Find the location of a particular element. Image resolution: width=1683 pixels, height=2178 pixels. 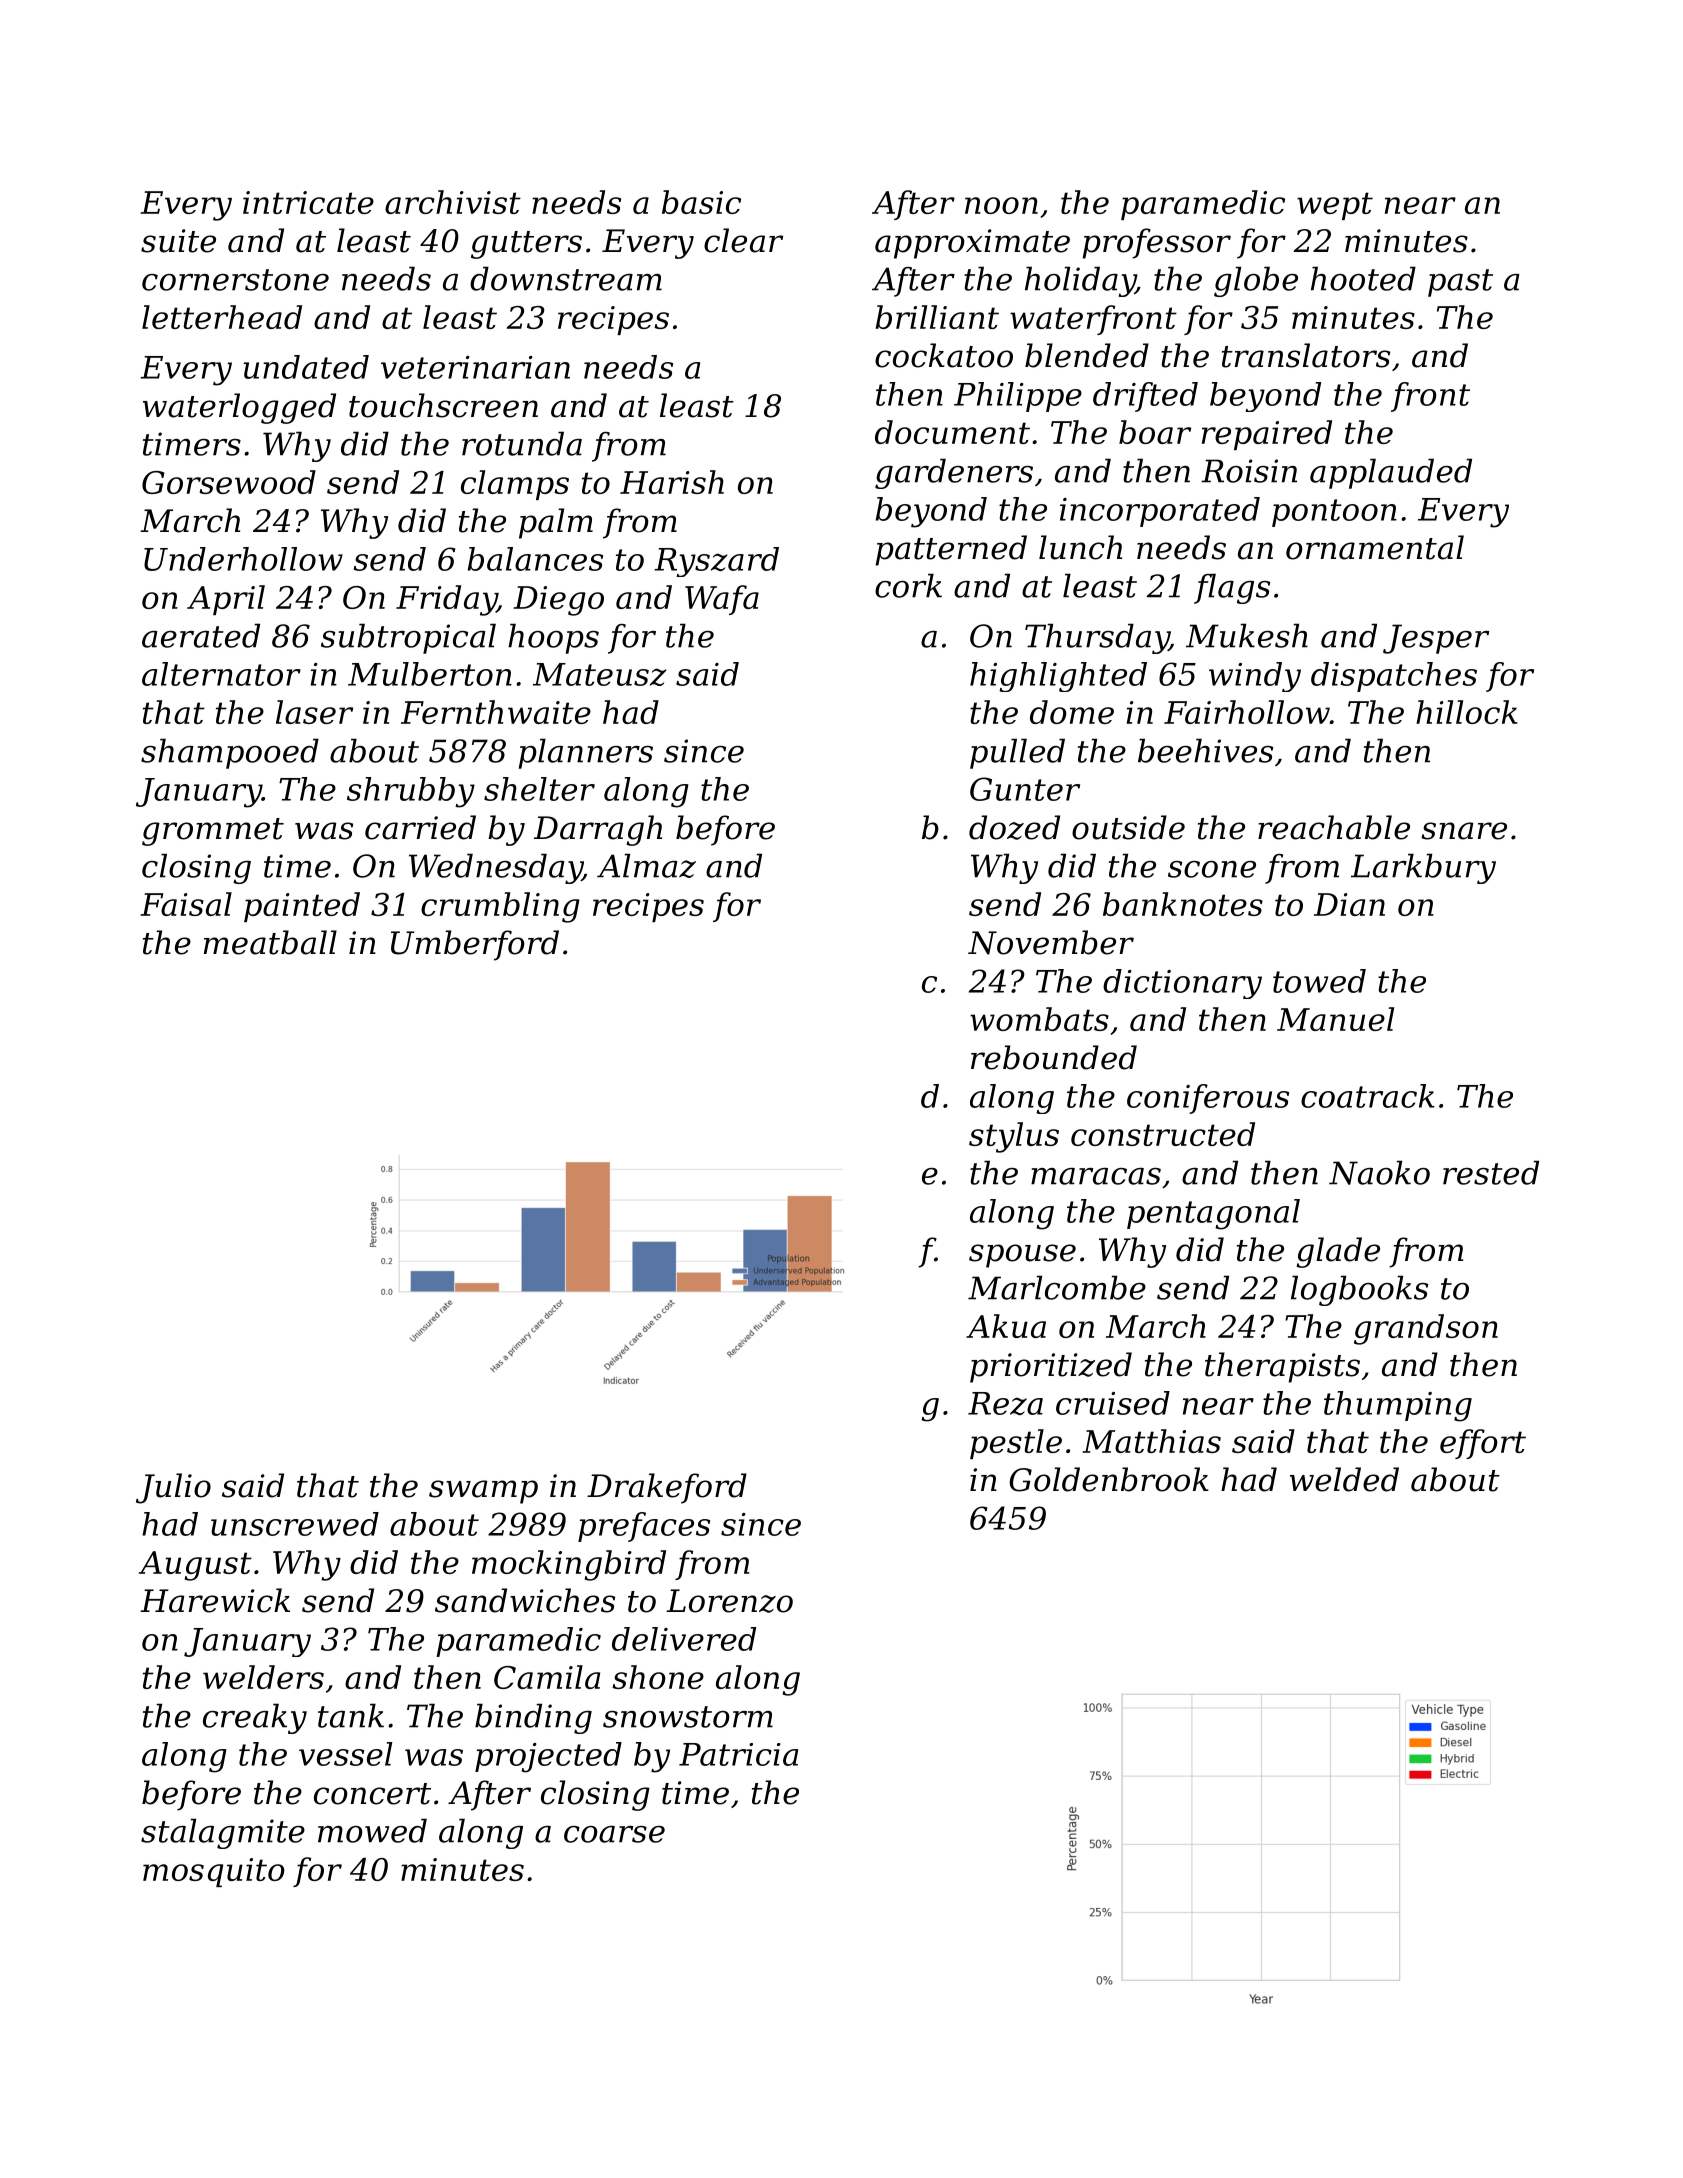

coatrack is located at coordinates (1368, 1096).
